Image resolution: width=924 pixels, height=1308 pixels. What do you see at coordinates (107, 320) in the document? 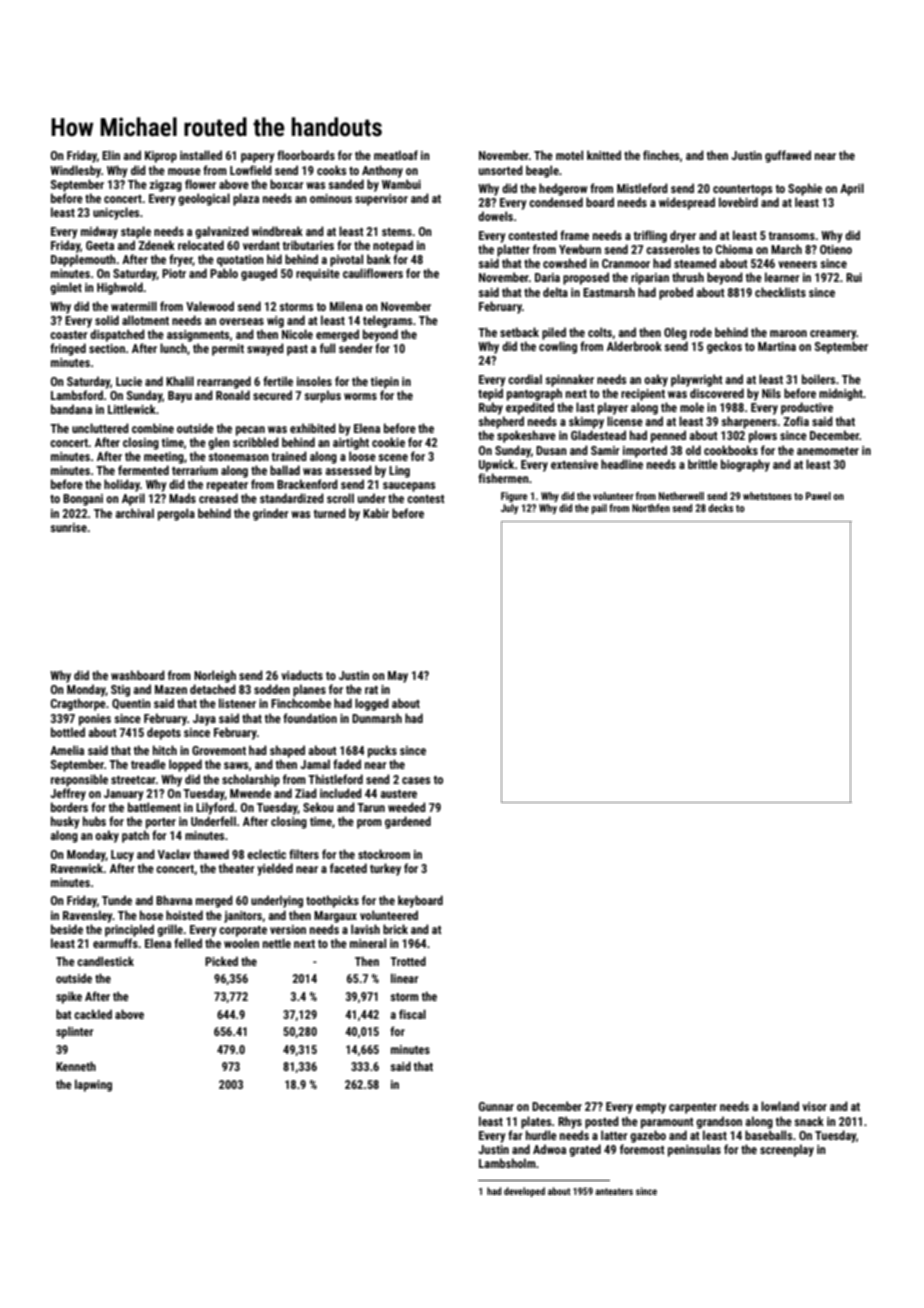
I see `solid` at bounding box center [107, 320].
